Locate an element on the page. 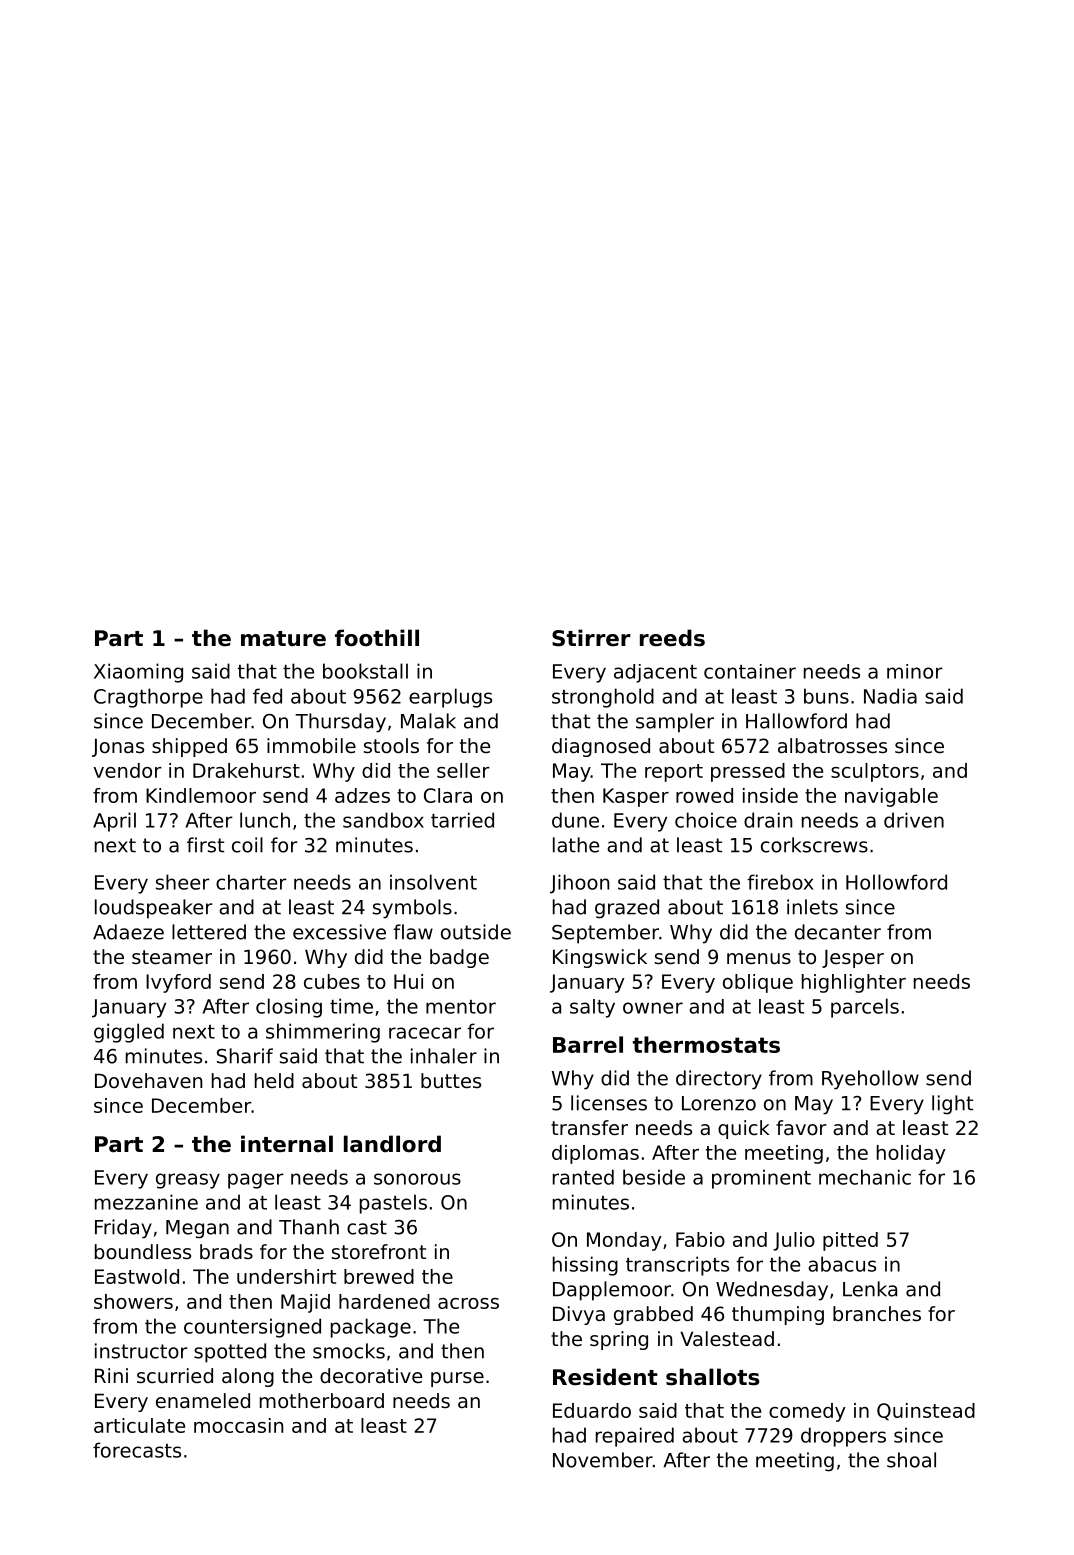 The image size is (1074, 1555). November is located at coordinates (603, 1460).
